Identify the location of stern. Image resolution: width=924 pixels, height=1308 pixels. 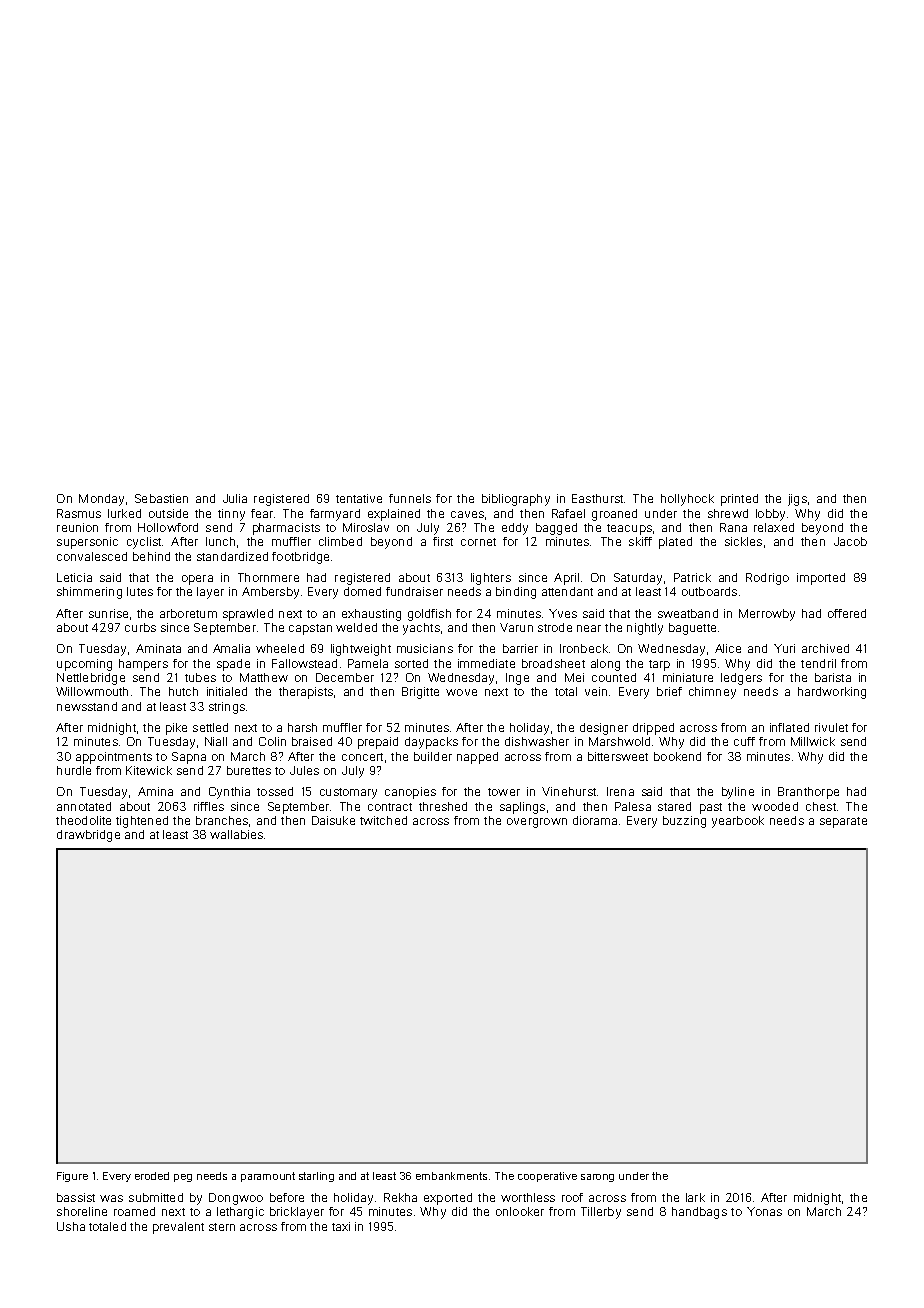
(222, 1227).
